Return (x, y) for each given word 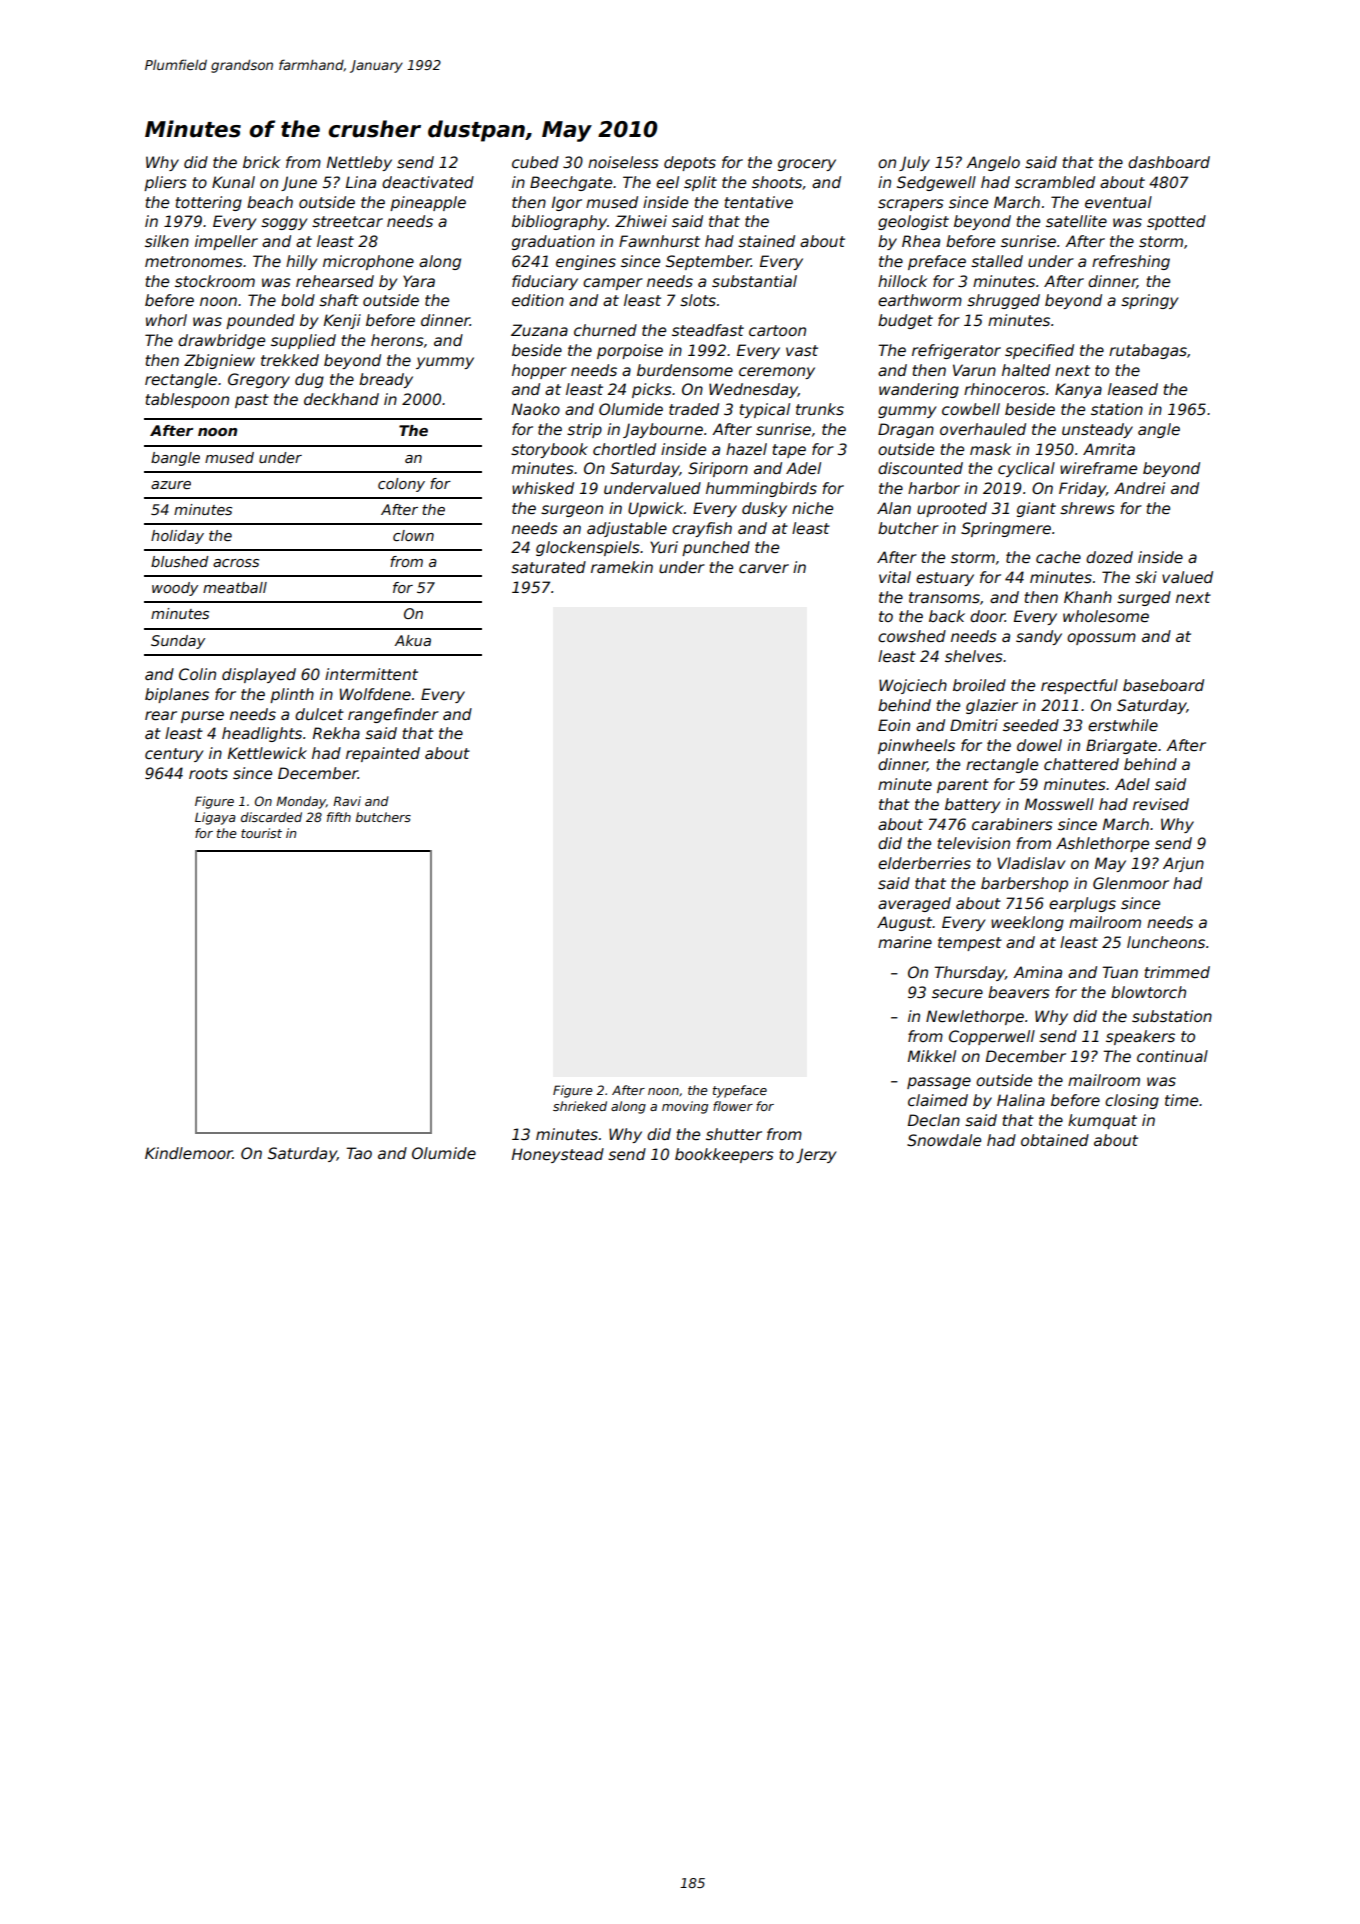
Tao (359, 1153)
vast (802, 350)
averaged (914, 904)
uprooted (952, 509)
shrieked (580, 1106)
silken (167, 241)
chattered (1081, 764)
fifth (339, 817)
